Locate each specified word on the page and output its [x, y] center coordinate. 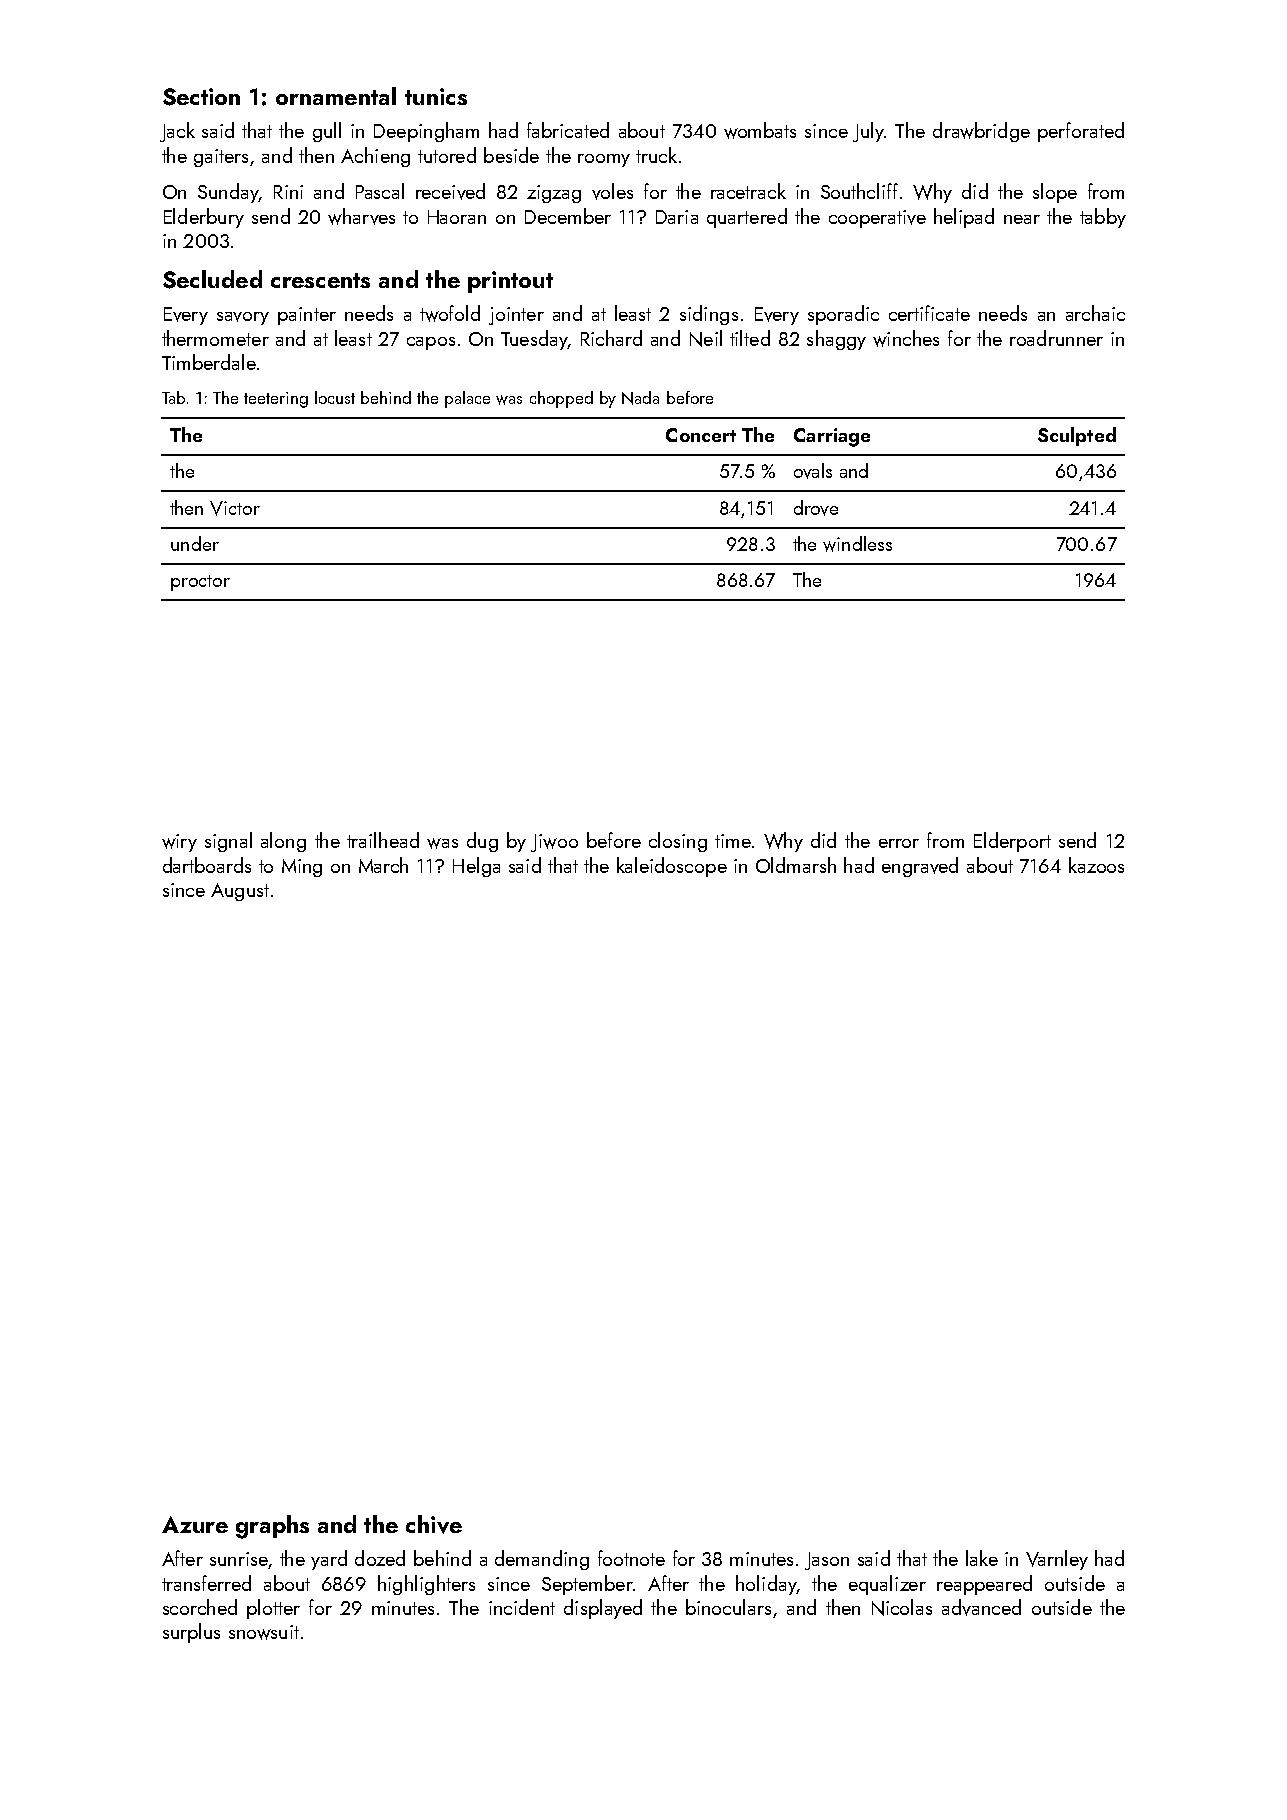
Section [201, 97]
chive [434, 1524]
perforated [1081, 132]
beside [511, 155]
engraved [920, 867]
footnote [631, 1558]
